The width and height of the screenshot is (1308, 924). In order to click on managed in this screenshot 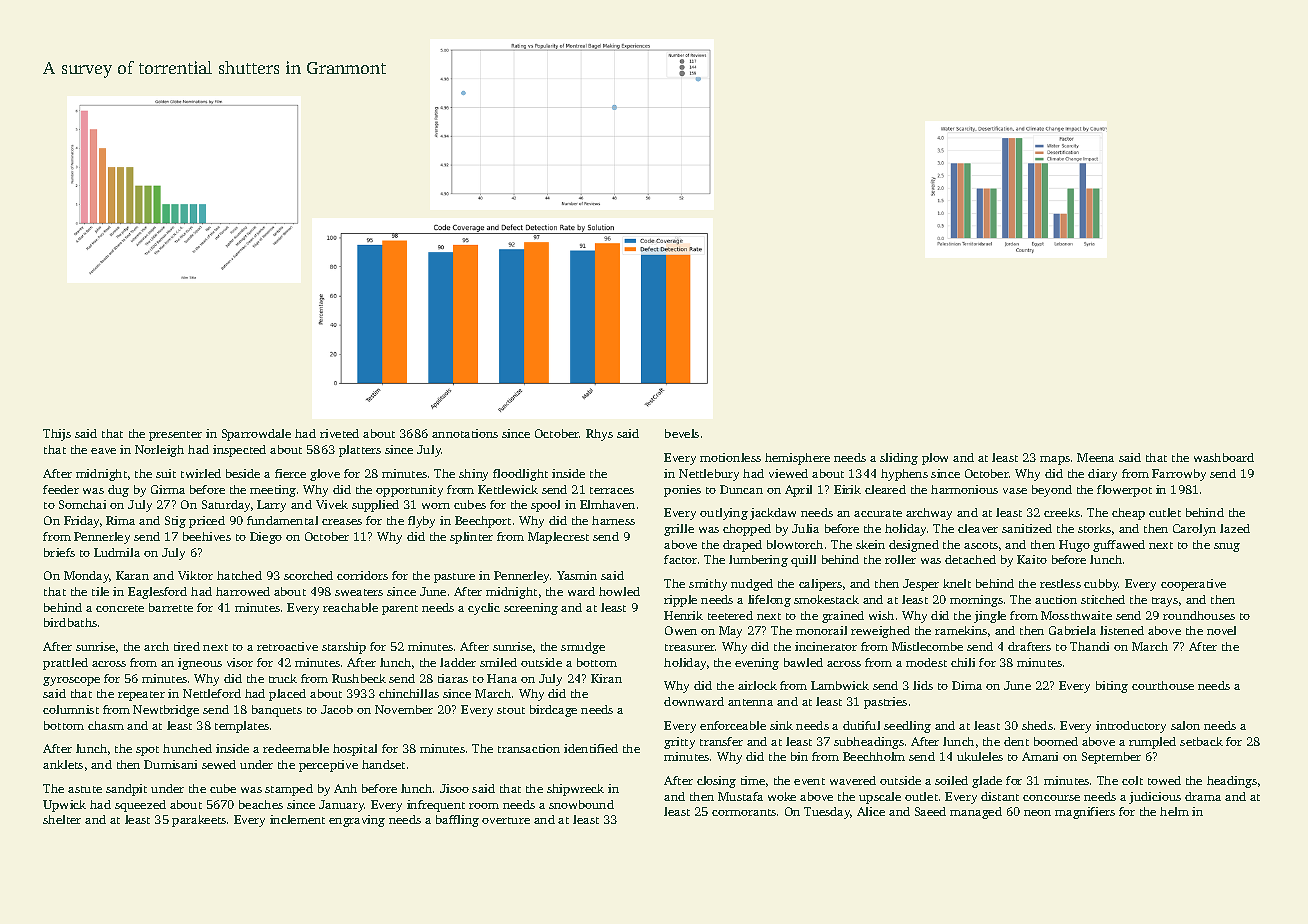, I will do `click(976, 813)`.
